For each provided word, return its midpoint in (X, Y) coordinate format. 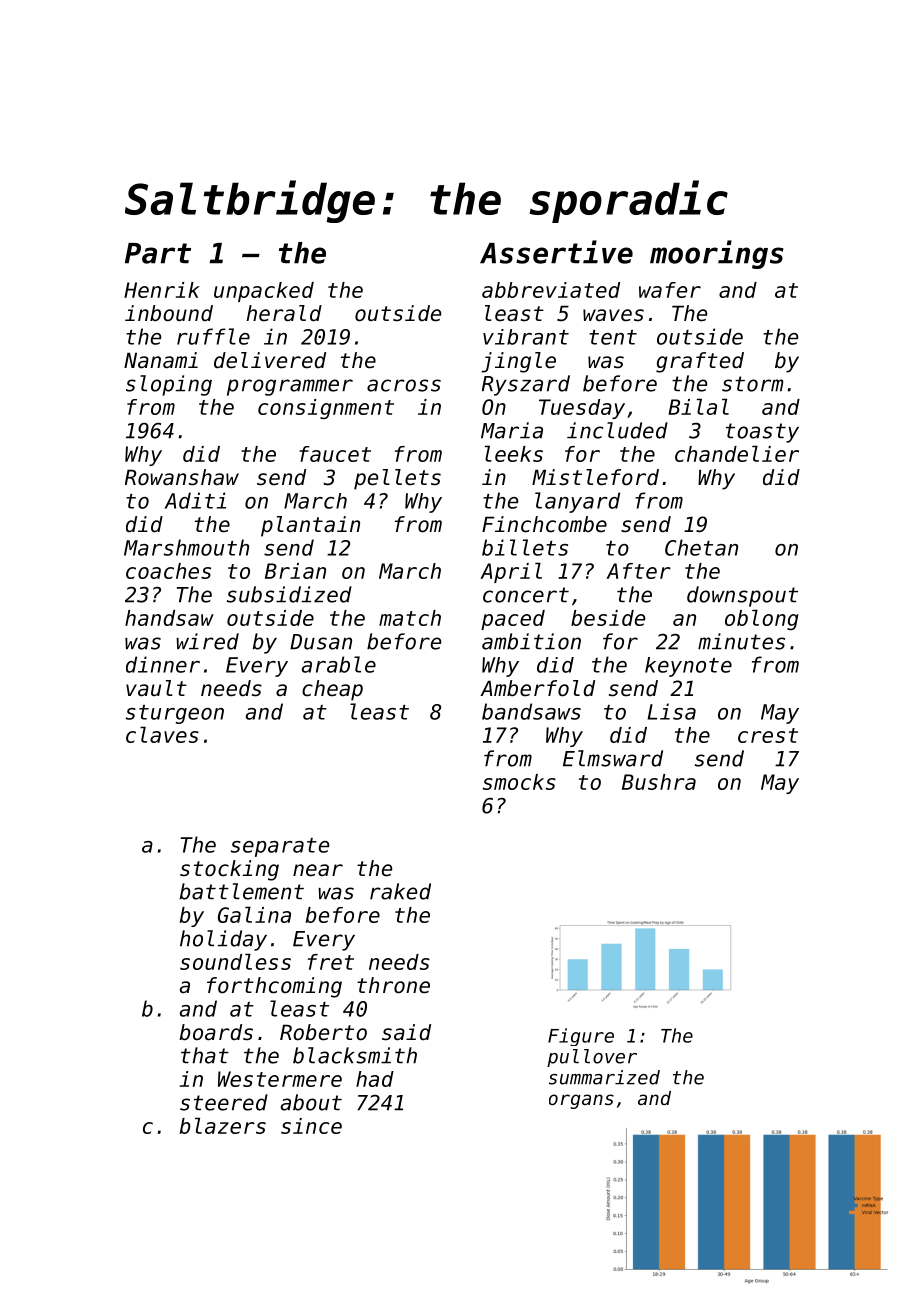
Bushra (659, 782)
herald (284, 313)
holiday (223, 940)
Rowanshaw (182, 477)
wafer (670, 290)
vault (156, 688)
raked (400, 891)
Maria (512, 430)
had (375, 1079)
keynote (688, 667)
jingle (518, 362)
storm (752, 384)
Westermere (280, 1079)
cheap (332, 690)
